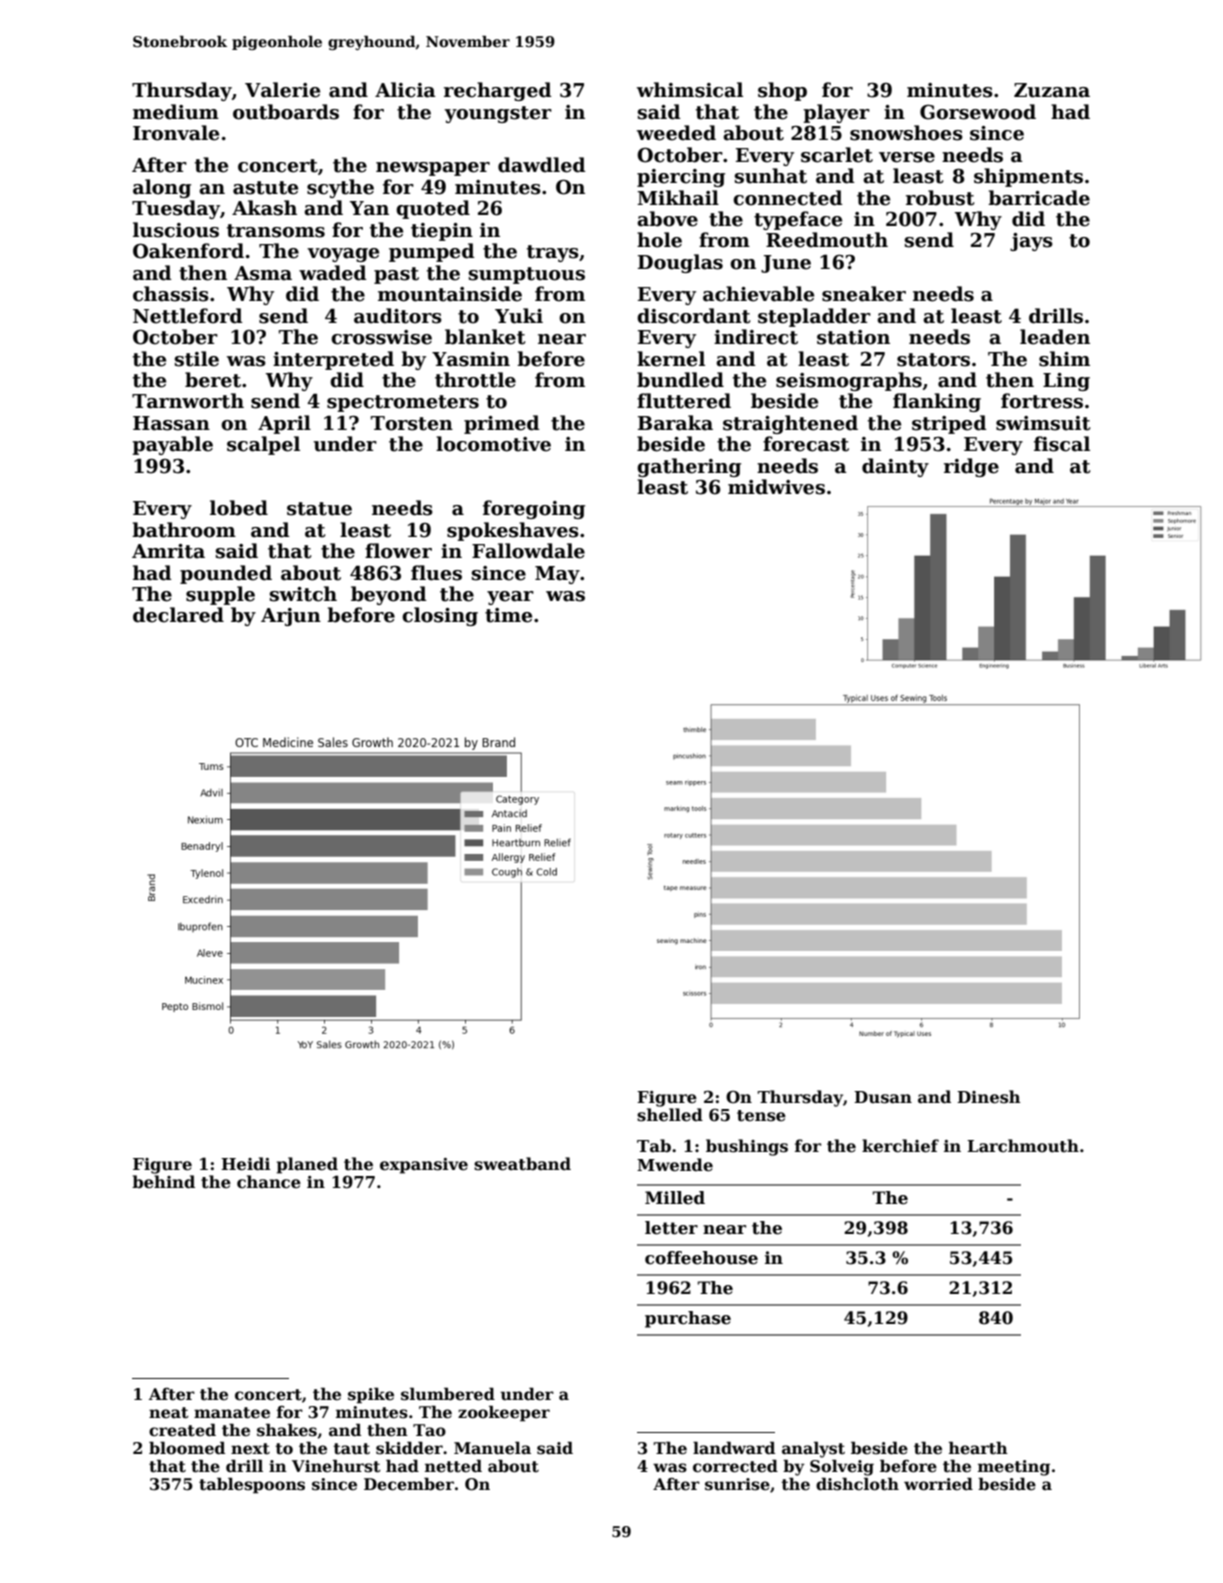 The height and width of the page is (1583, 1223). I want to click on tense, so click(761, 1116).
